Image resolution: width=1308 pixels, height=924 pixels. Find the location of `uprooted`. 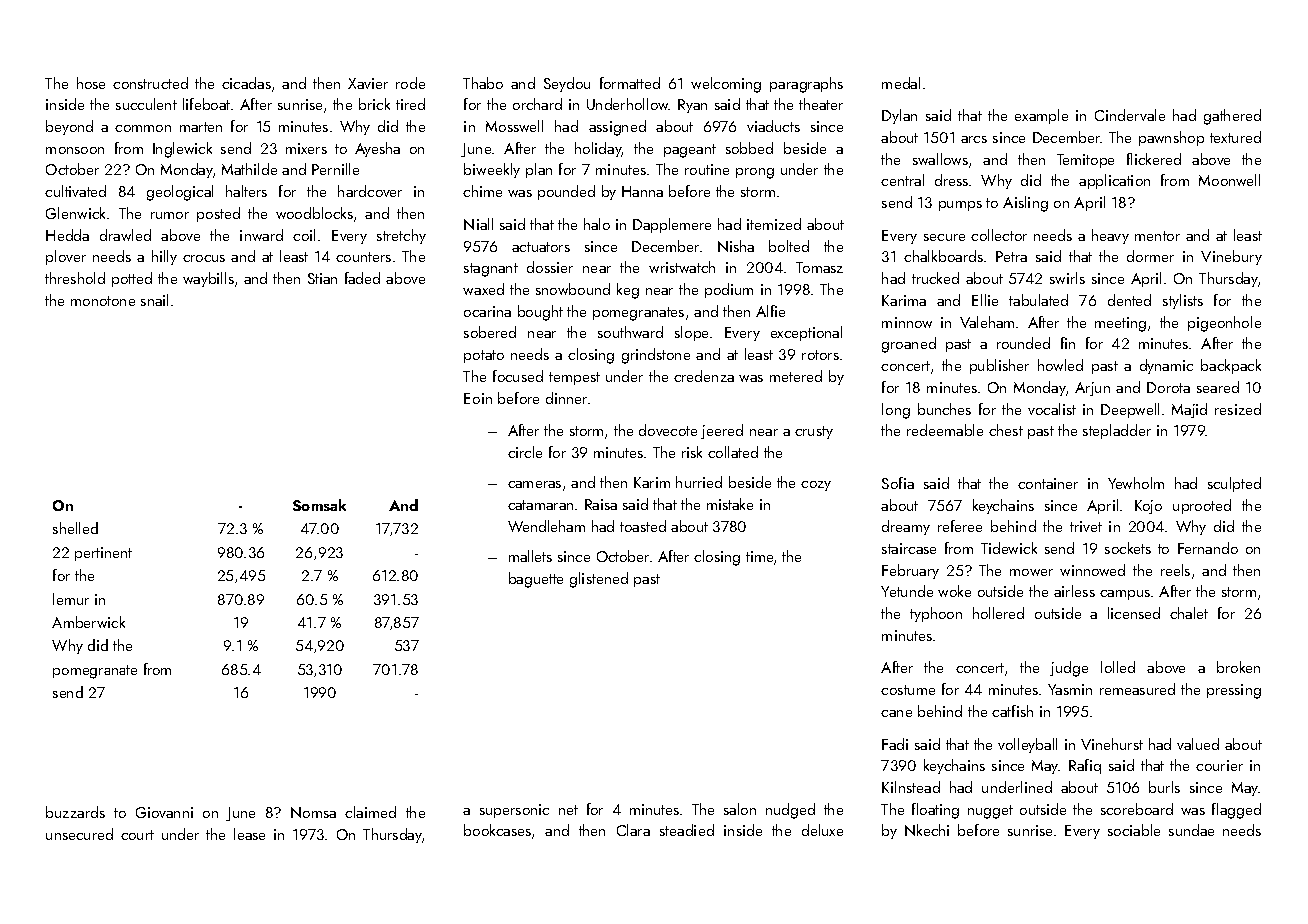

uprooted is located at coordinates (1202, 506).
